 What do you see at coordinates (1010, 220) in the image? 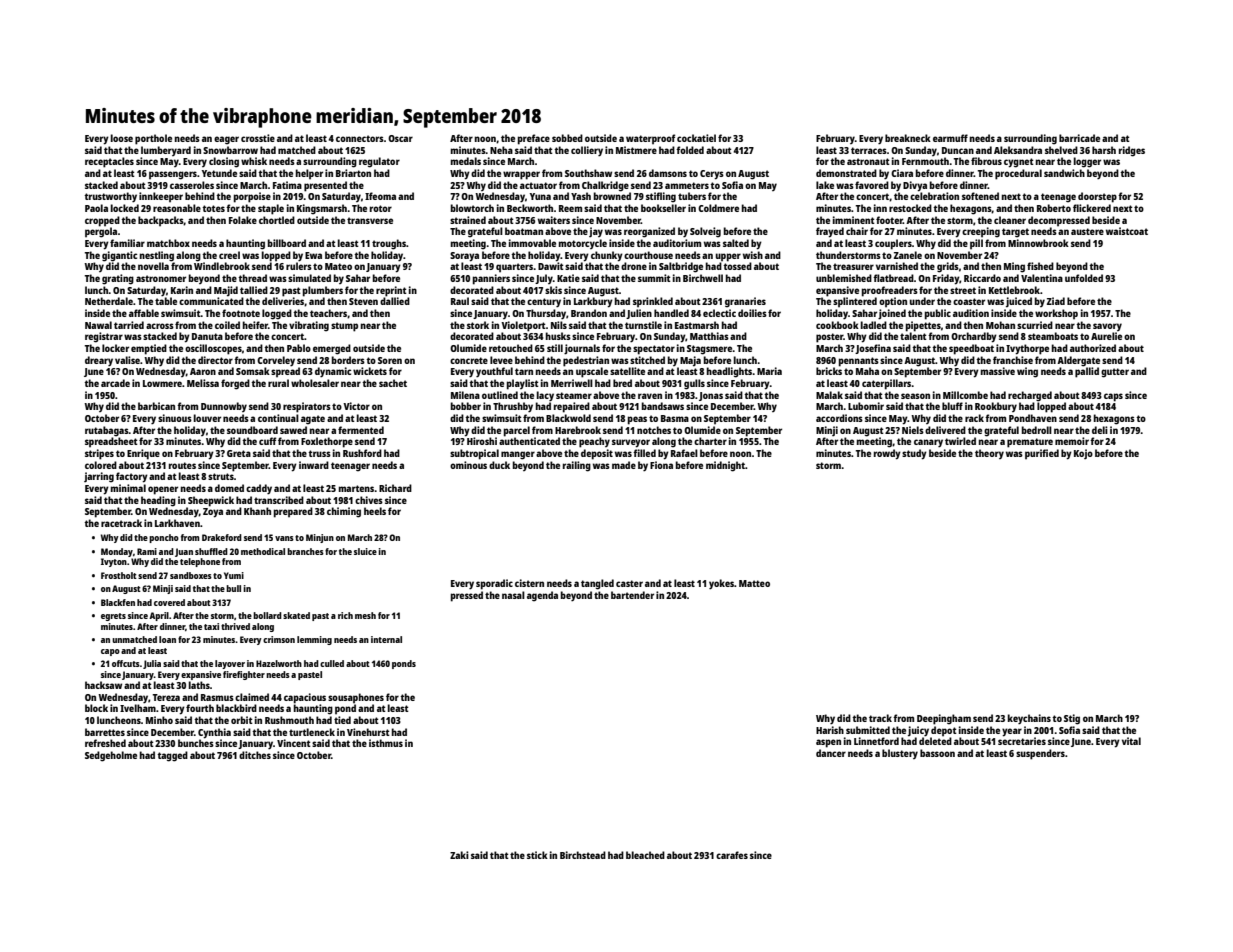
I see `cleaner` at bounding box center [1010, 220].
